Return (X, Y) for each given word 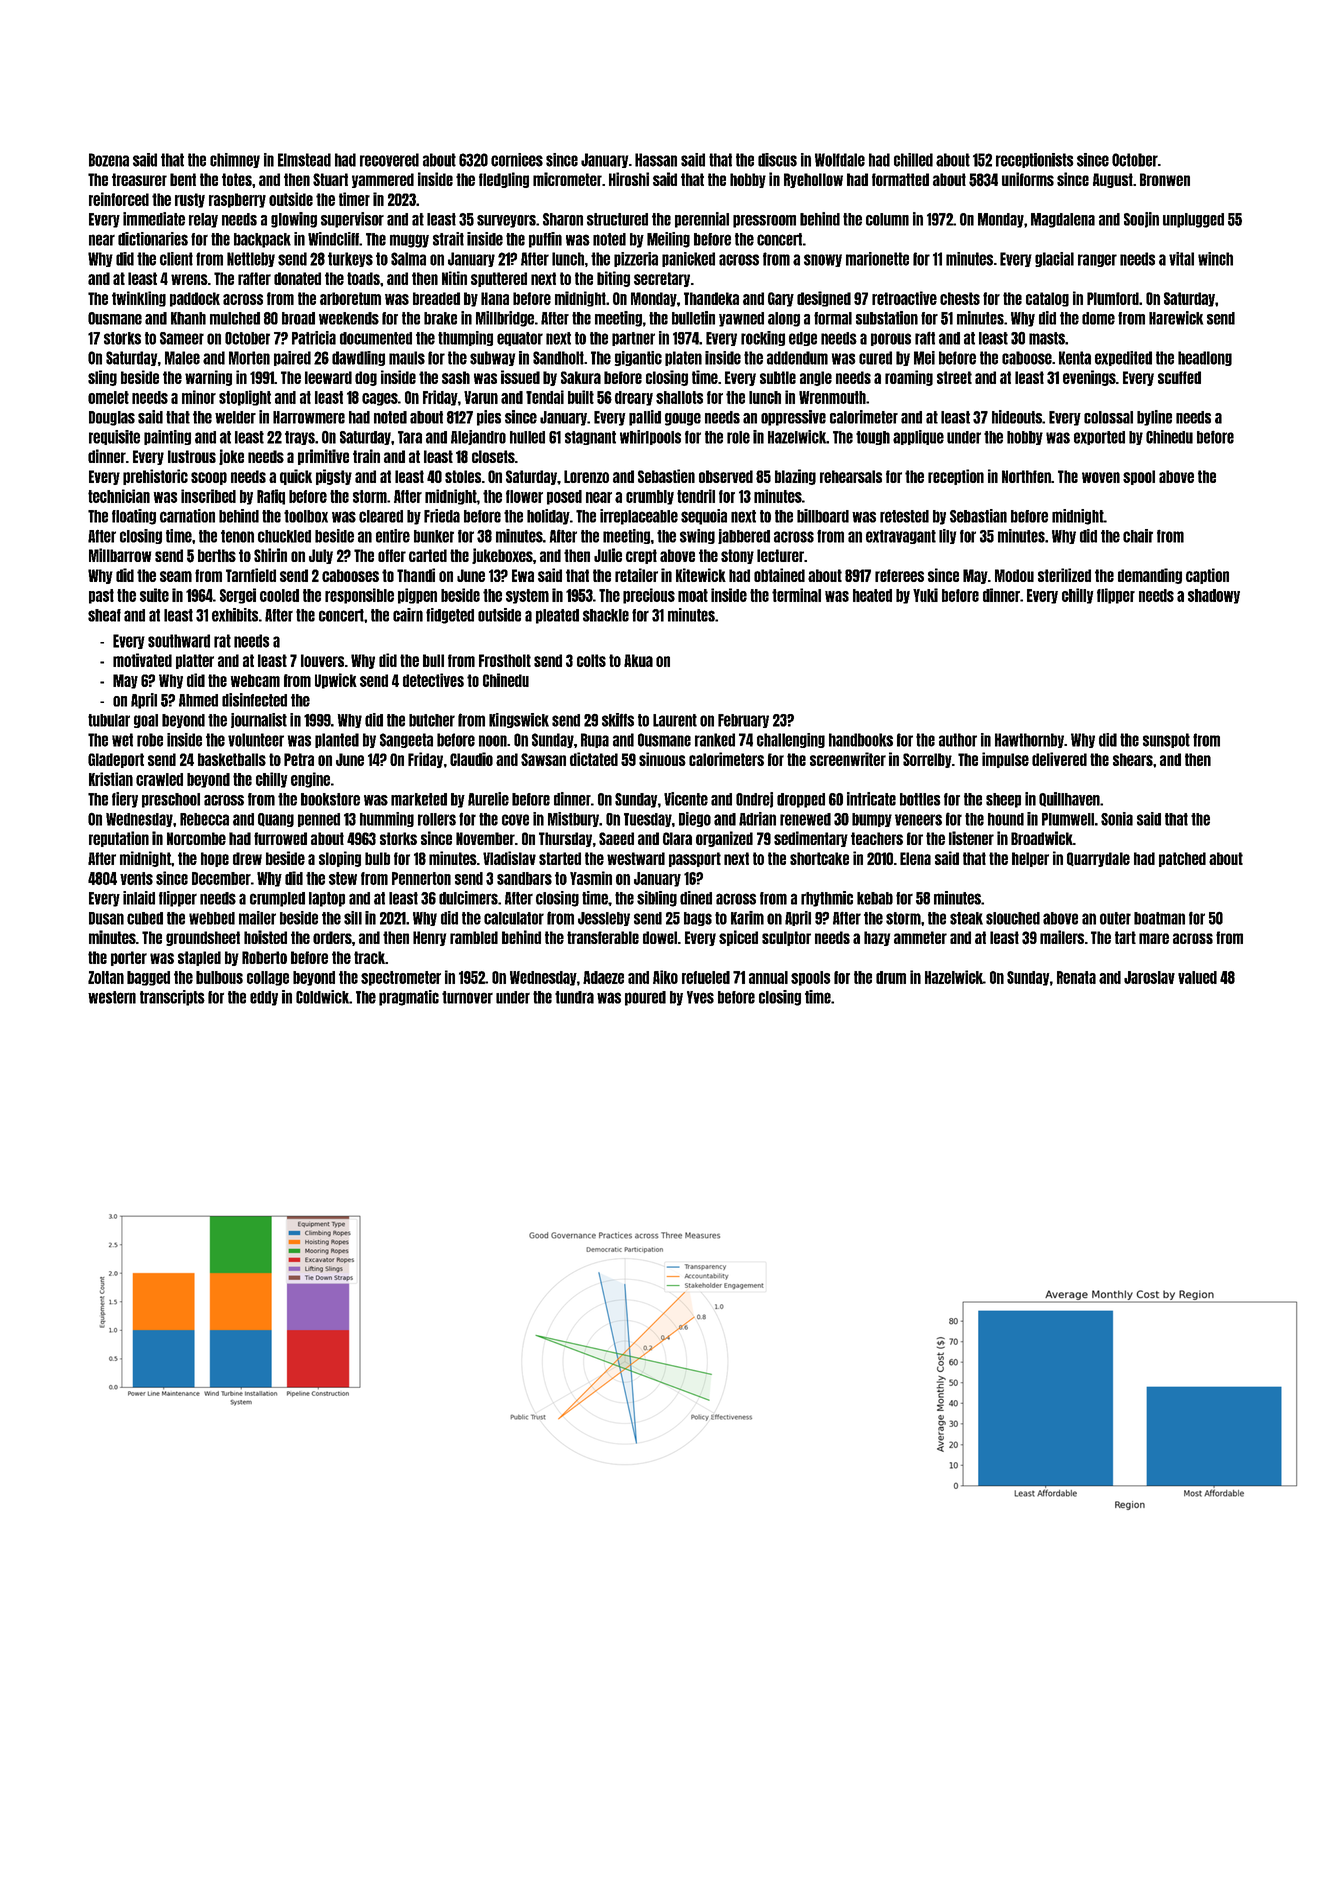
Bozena (109, 160)
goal (146, 721)
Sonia (1117, 819)
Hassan (656, 160)
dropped (801, 800)
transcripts (172, 998)
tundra (574, 997)
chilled (913, 160)
